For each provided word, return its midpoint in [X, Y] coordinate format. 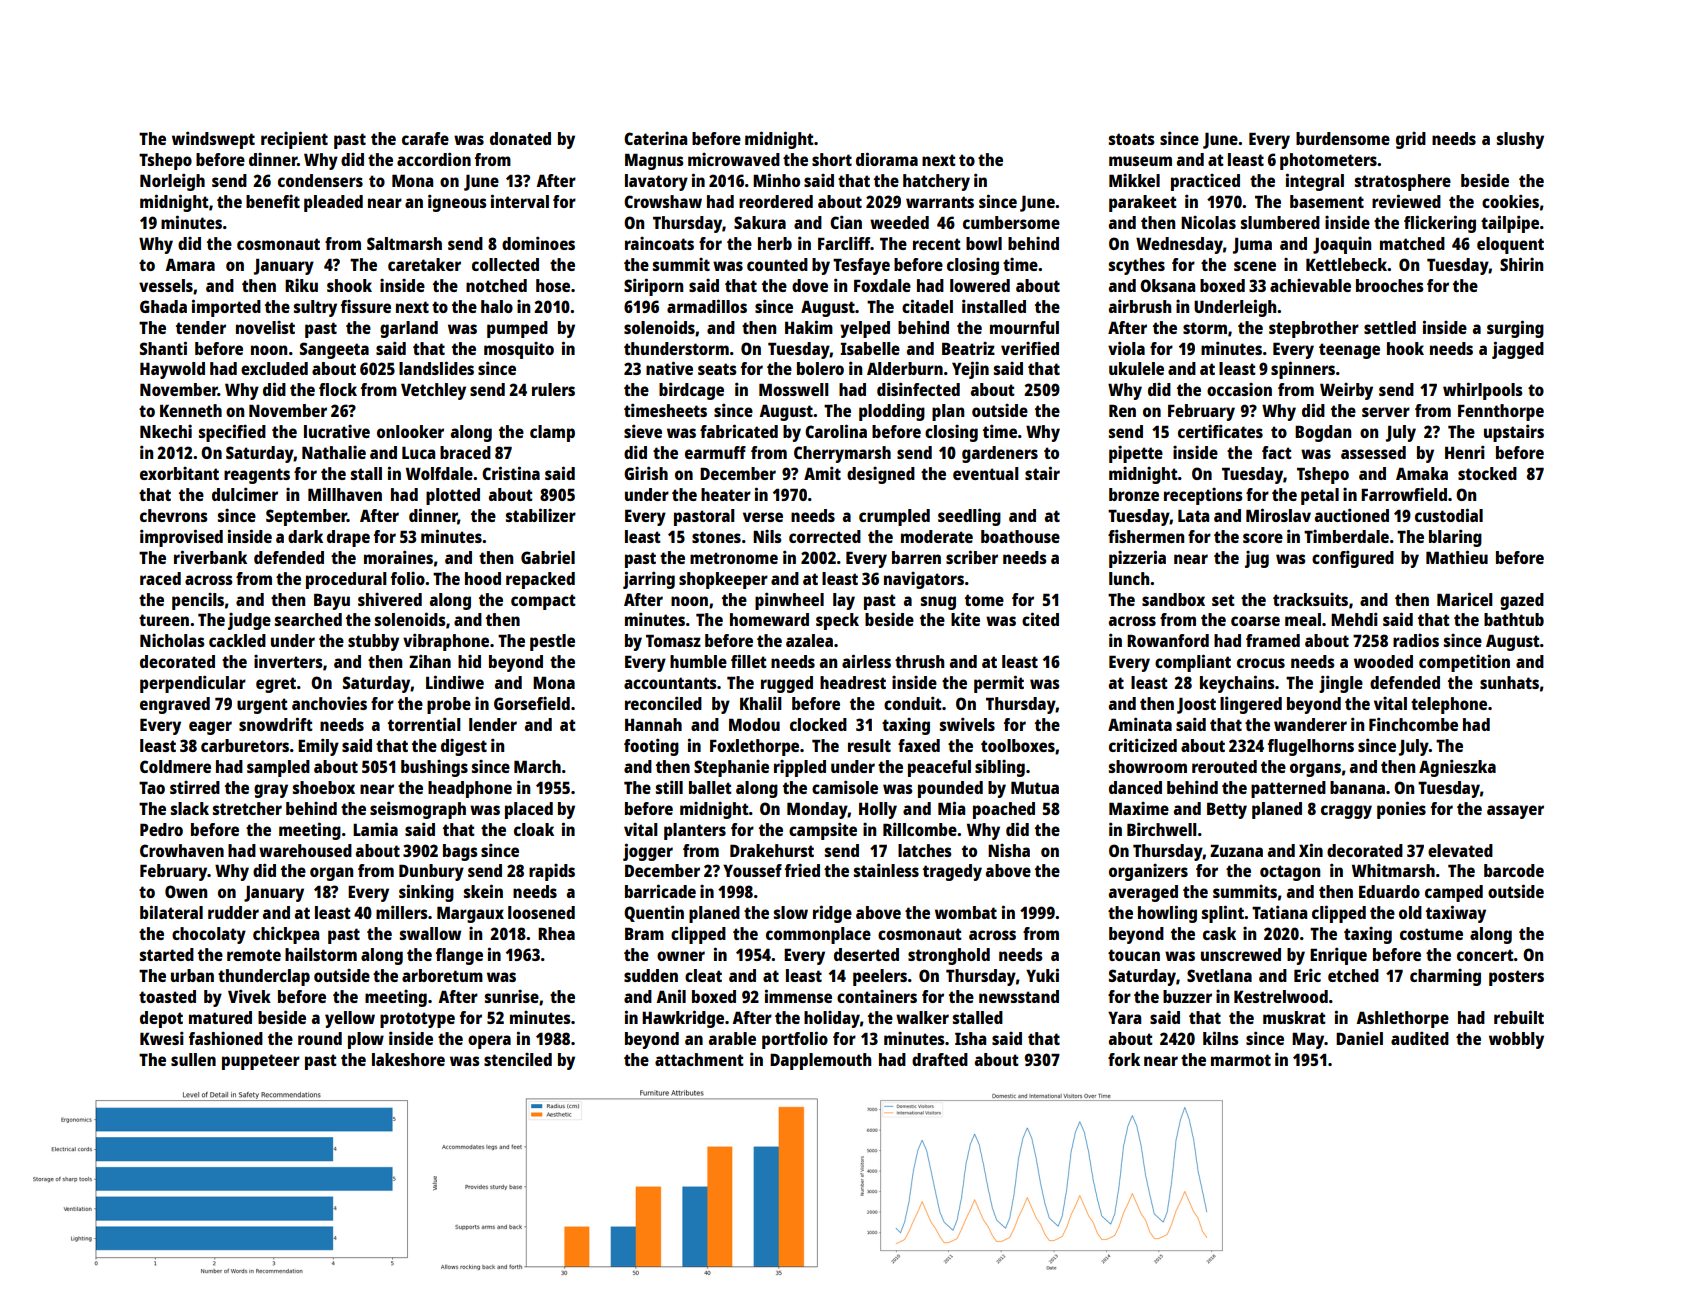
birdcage [691, 391]
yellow [350, 1019]
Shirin [1521, 264]
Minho [776, 180]
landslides [436, 368]
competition [1464, 663]
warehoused [305, 850]
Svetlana [1219, 975]
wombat [966, 912]
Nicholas [172, 640]
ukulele [1136, 368]
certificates [1220, 431]
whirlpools [1483, 391]
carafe [425, 138]
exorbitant [179, 473]
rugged [787, 684]
